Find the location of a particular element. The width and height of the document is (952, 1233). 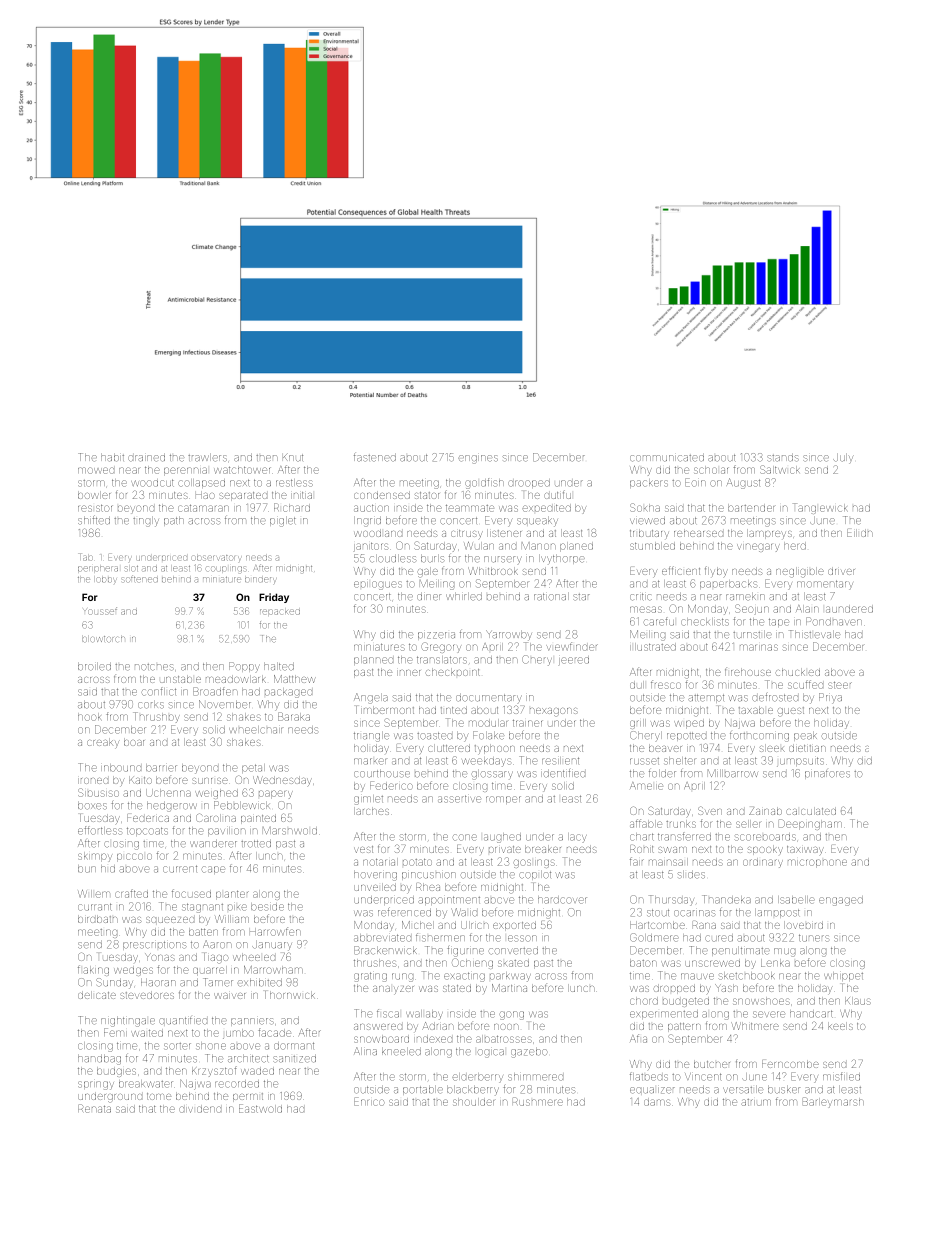

mowed is located at coordinates (96, 470).
